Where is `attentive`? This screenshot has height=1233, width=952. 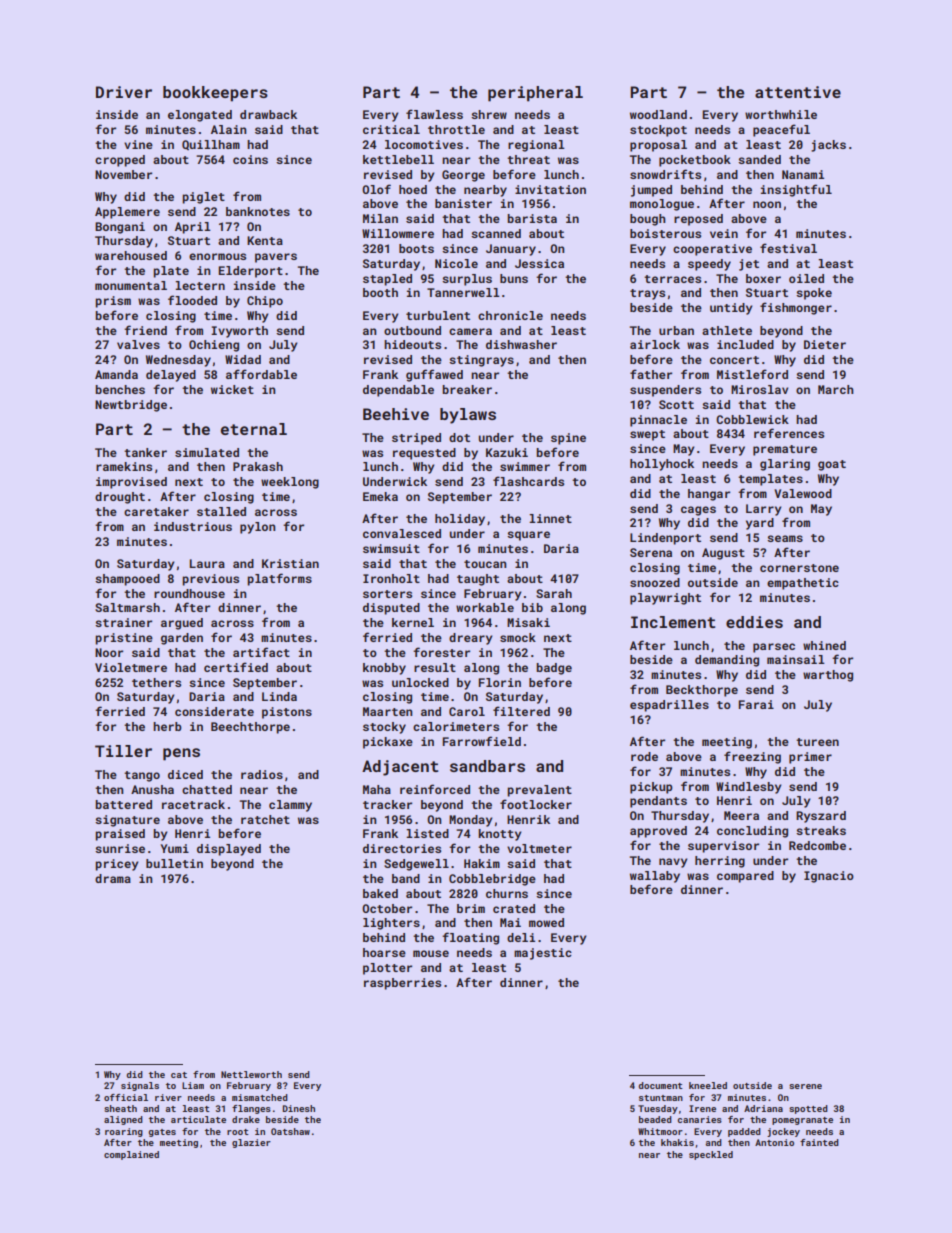 attentive is located at coordinates (798, 92).
